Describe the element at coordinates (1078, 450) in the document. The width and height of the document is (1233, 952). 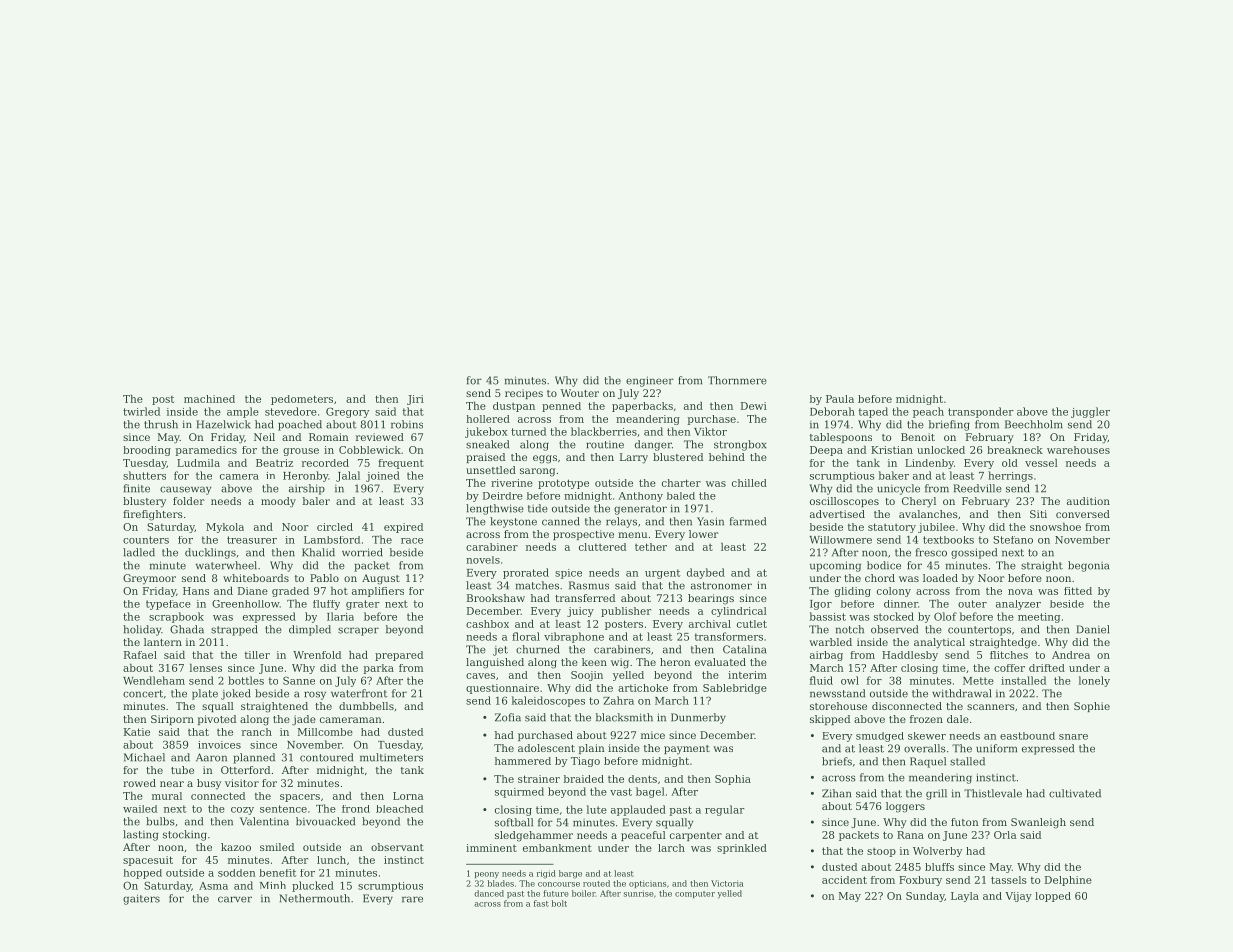
I see `warehouses` at that location.
